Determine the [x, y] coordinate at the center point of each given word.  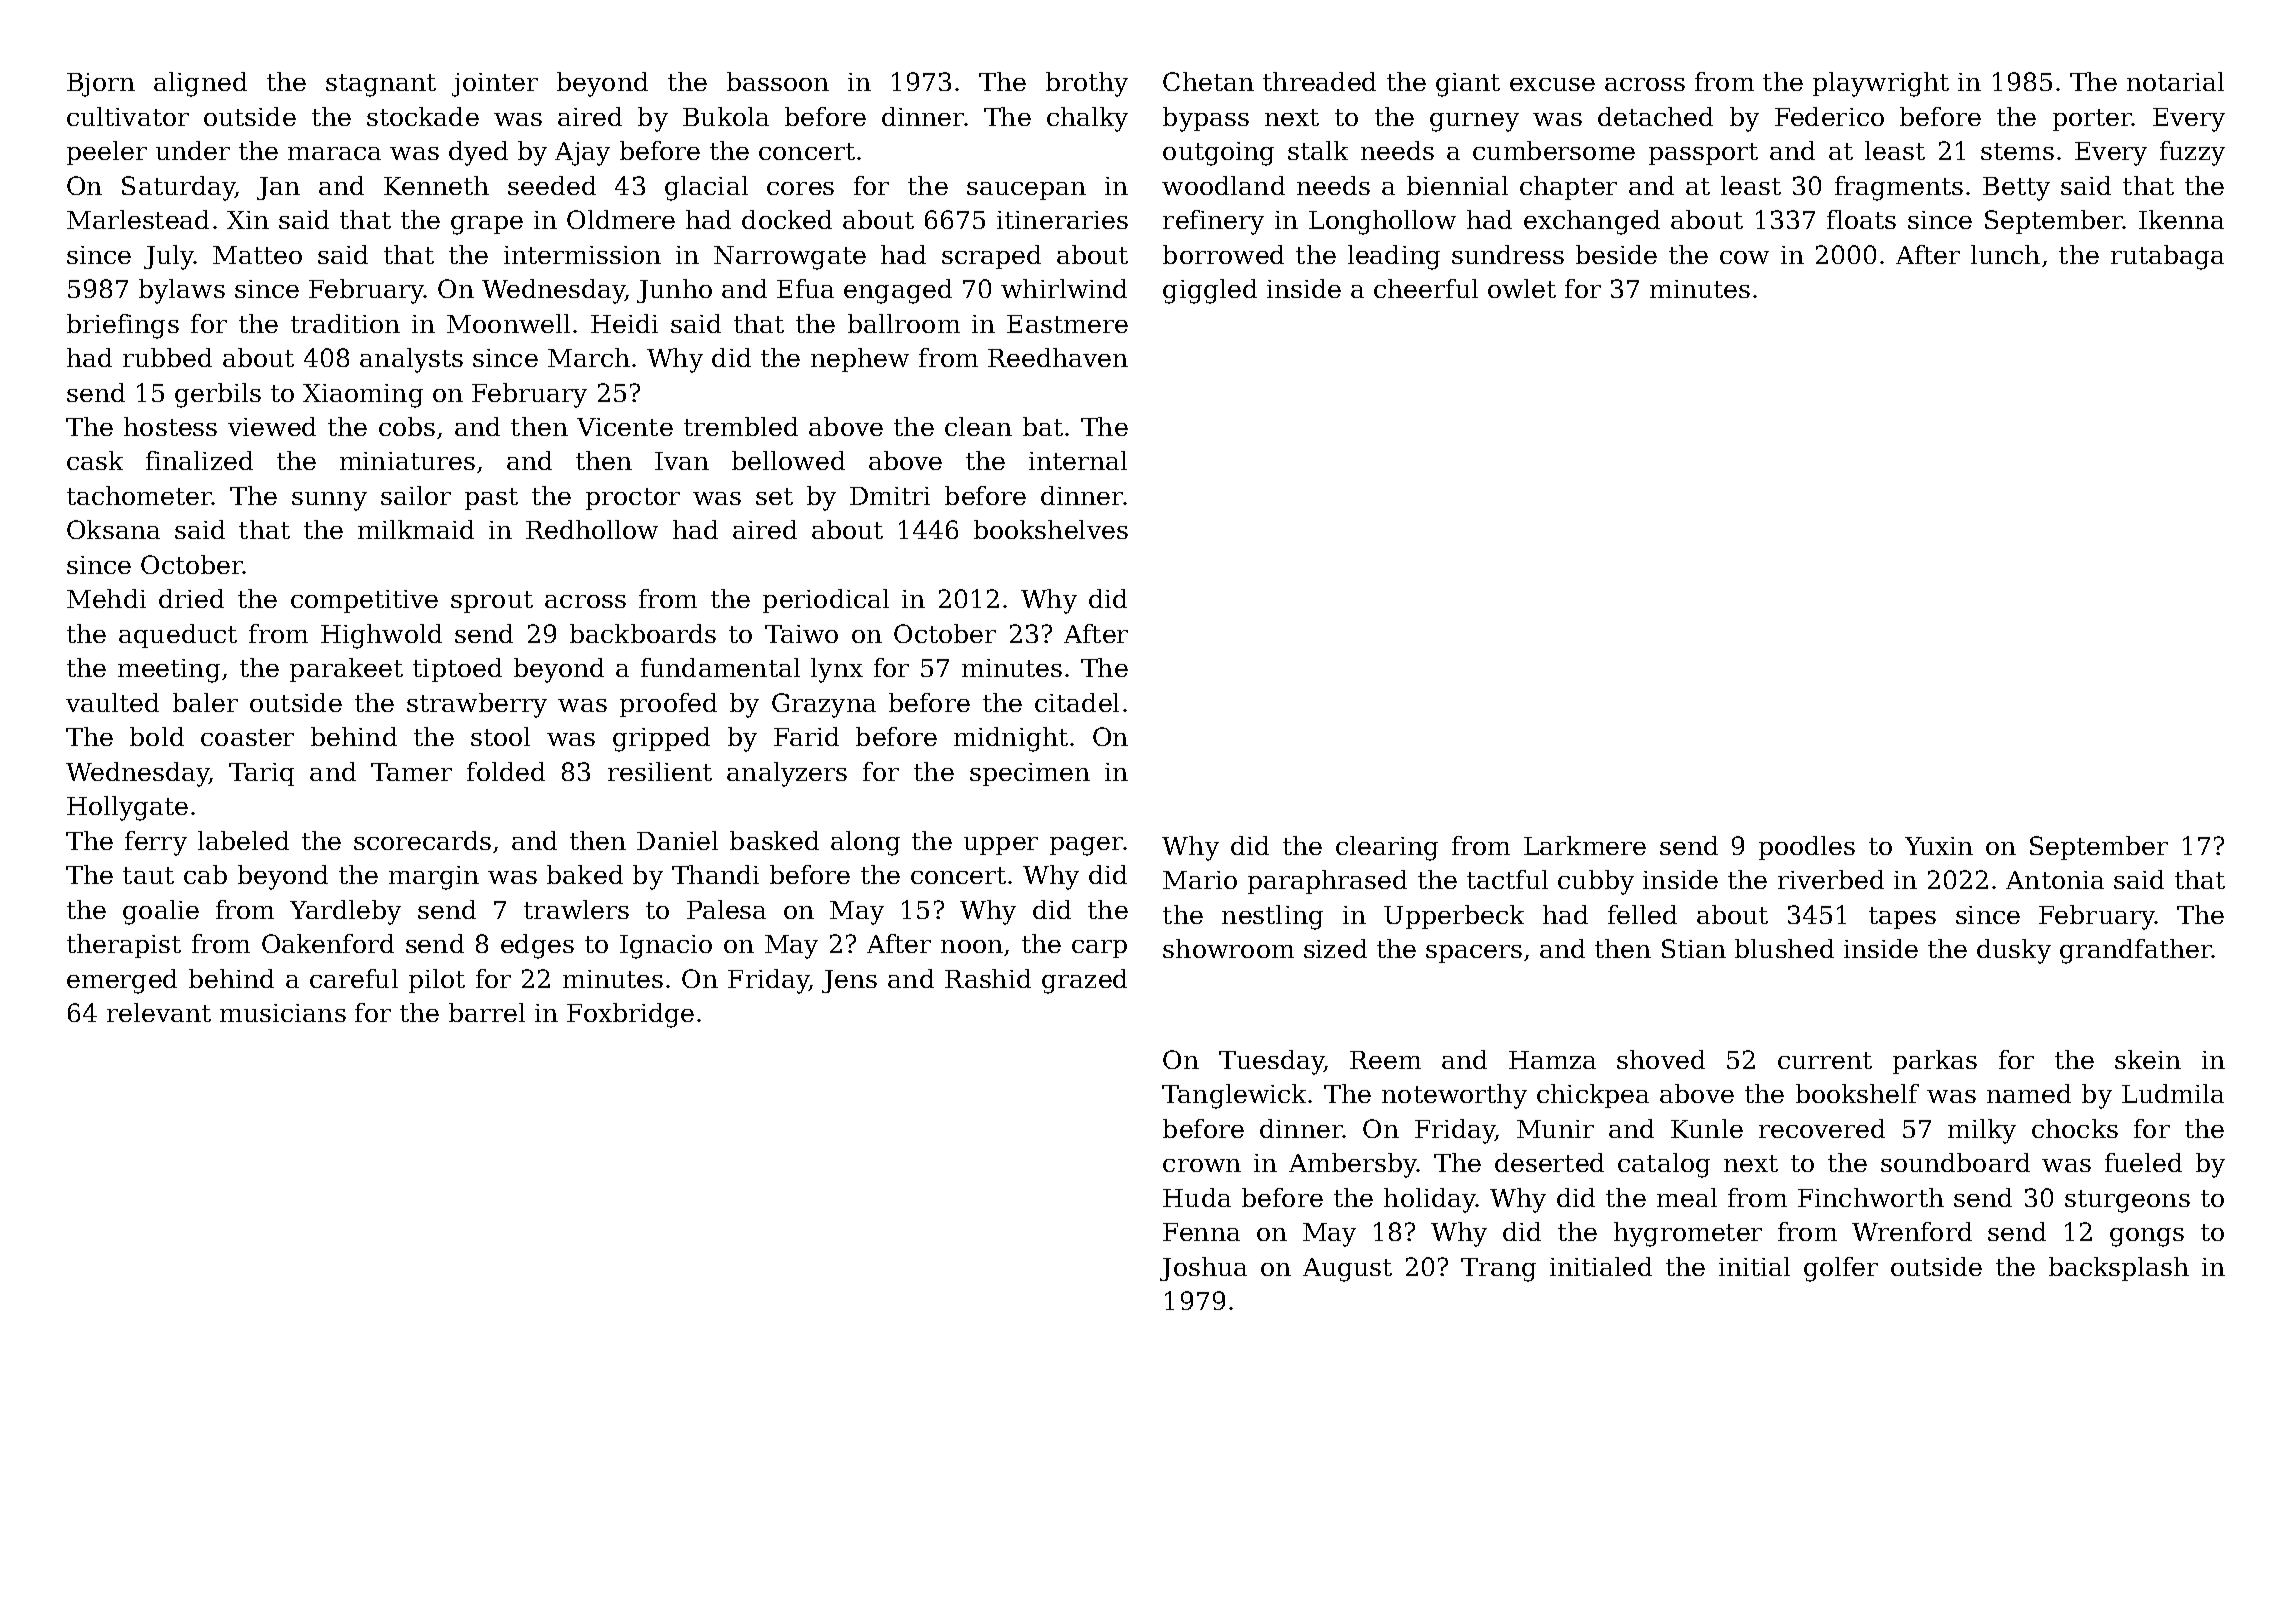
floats [1861, 219]
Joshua [1203, 1269]
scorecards [422, 840]
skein [2148, 1059]
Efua [805, 288]
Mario [1200, 880]
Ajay [582, 154]
